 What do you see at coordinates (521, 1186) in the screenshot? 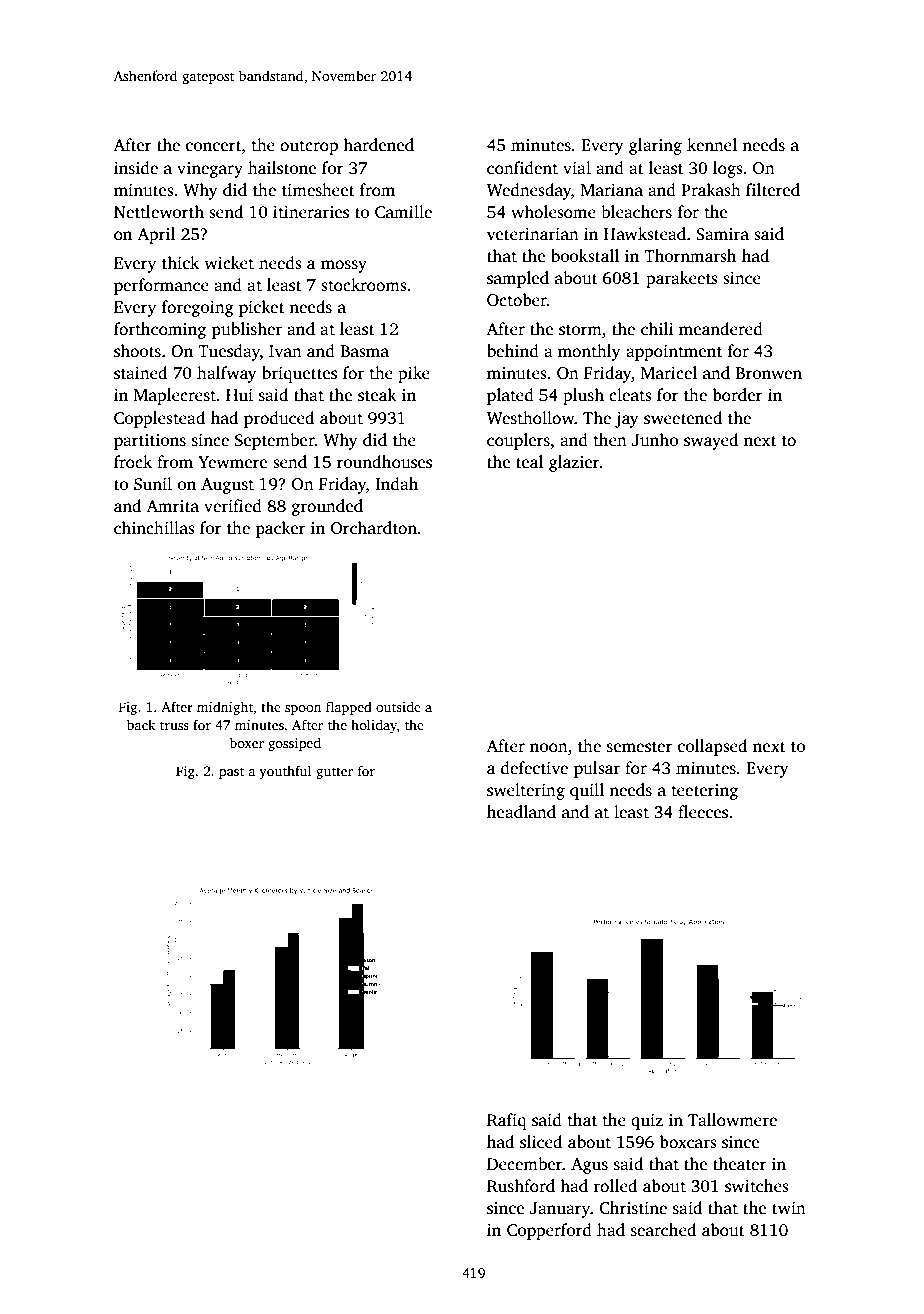
I see `Rushford` at bounding box center [521, 1186].
